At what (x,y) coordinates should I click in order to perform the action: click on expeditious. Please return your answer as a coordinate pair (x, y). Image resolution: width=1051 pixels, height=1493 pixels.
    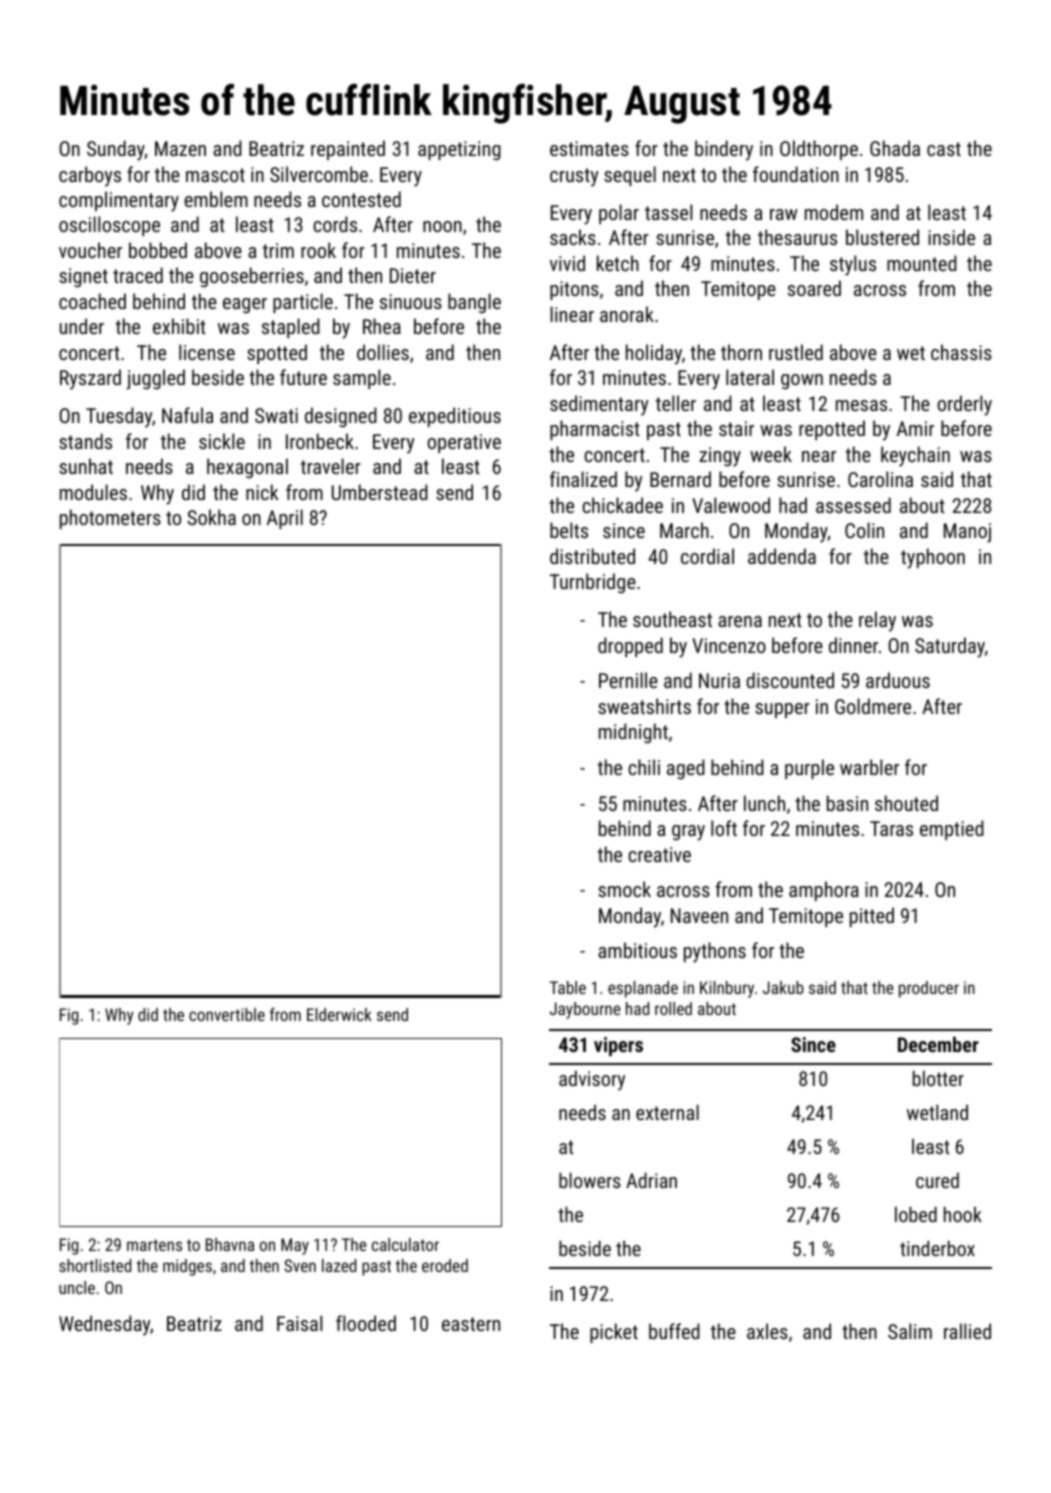
    Looking at the image, I should click on (455, 417).
